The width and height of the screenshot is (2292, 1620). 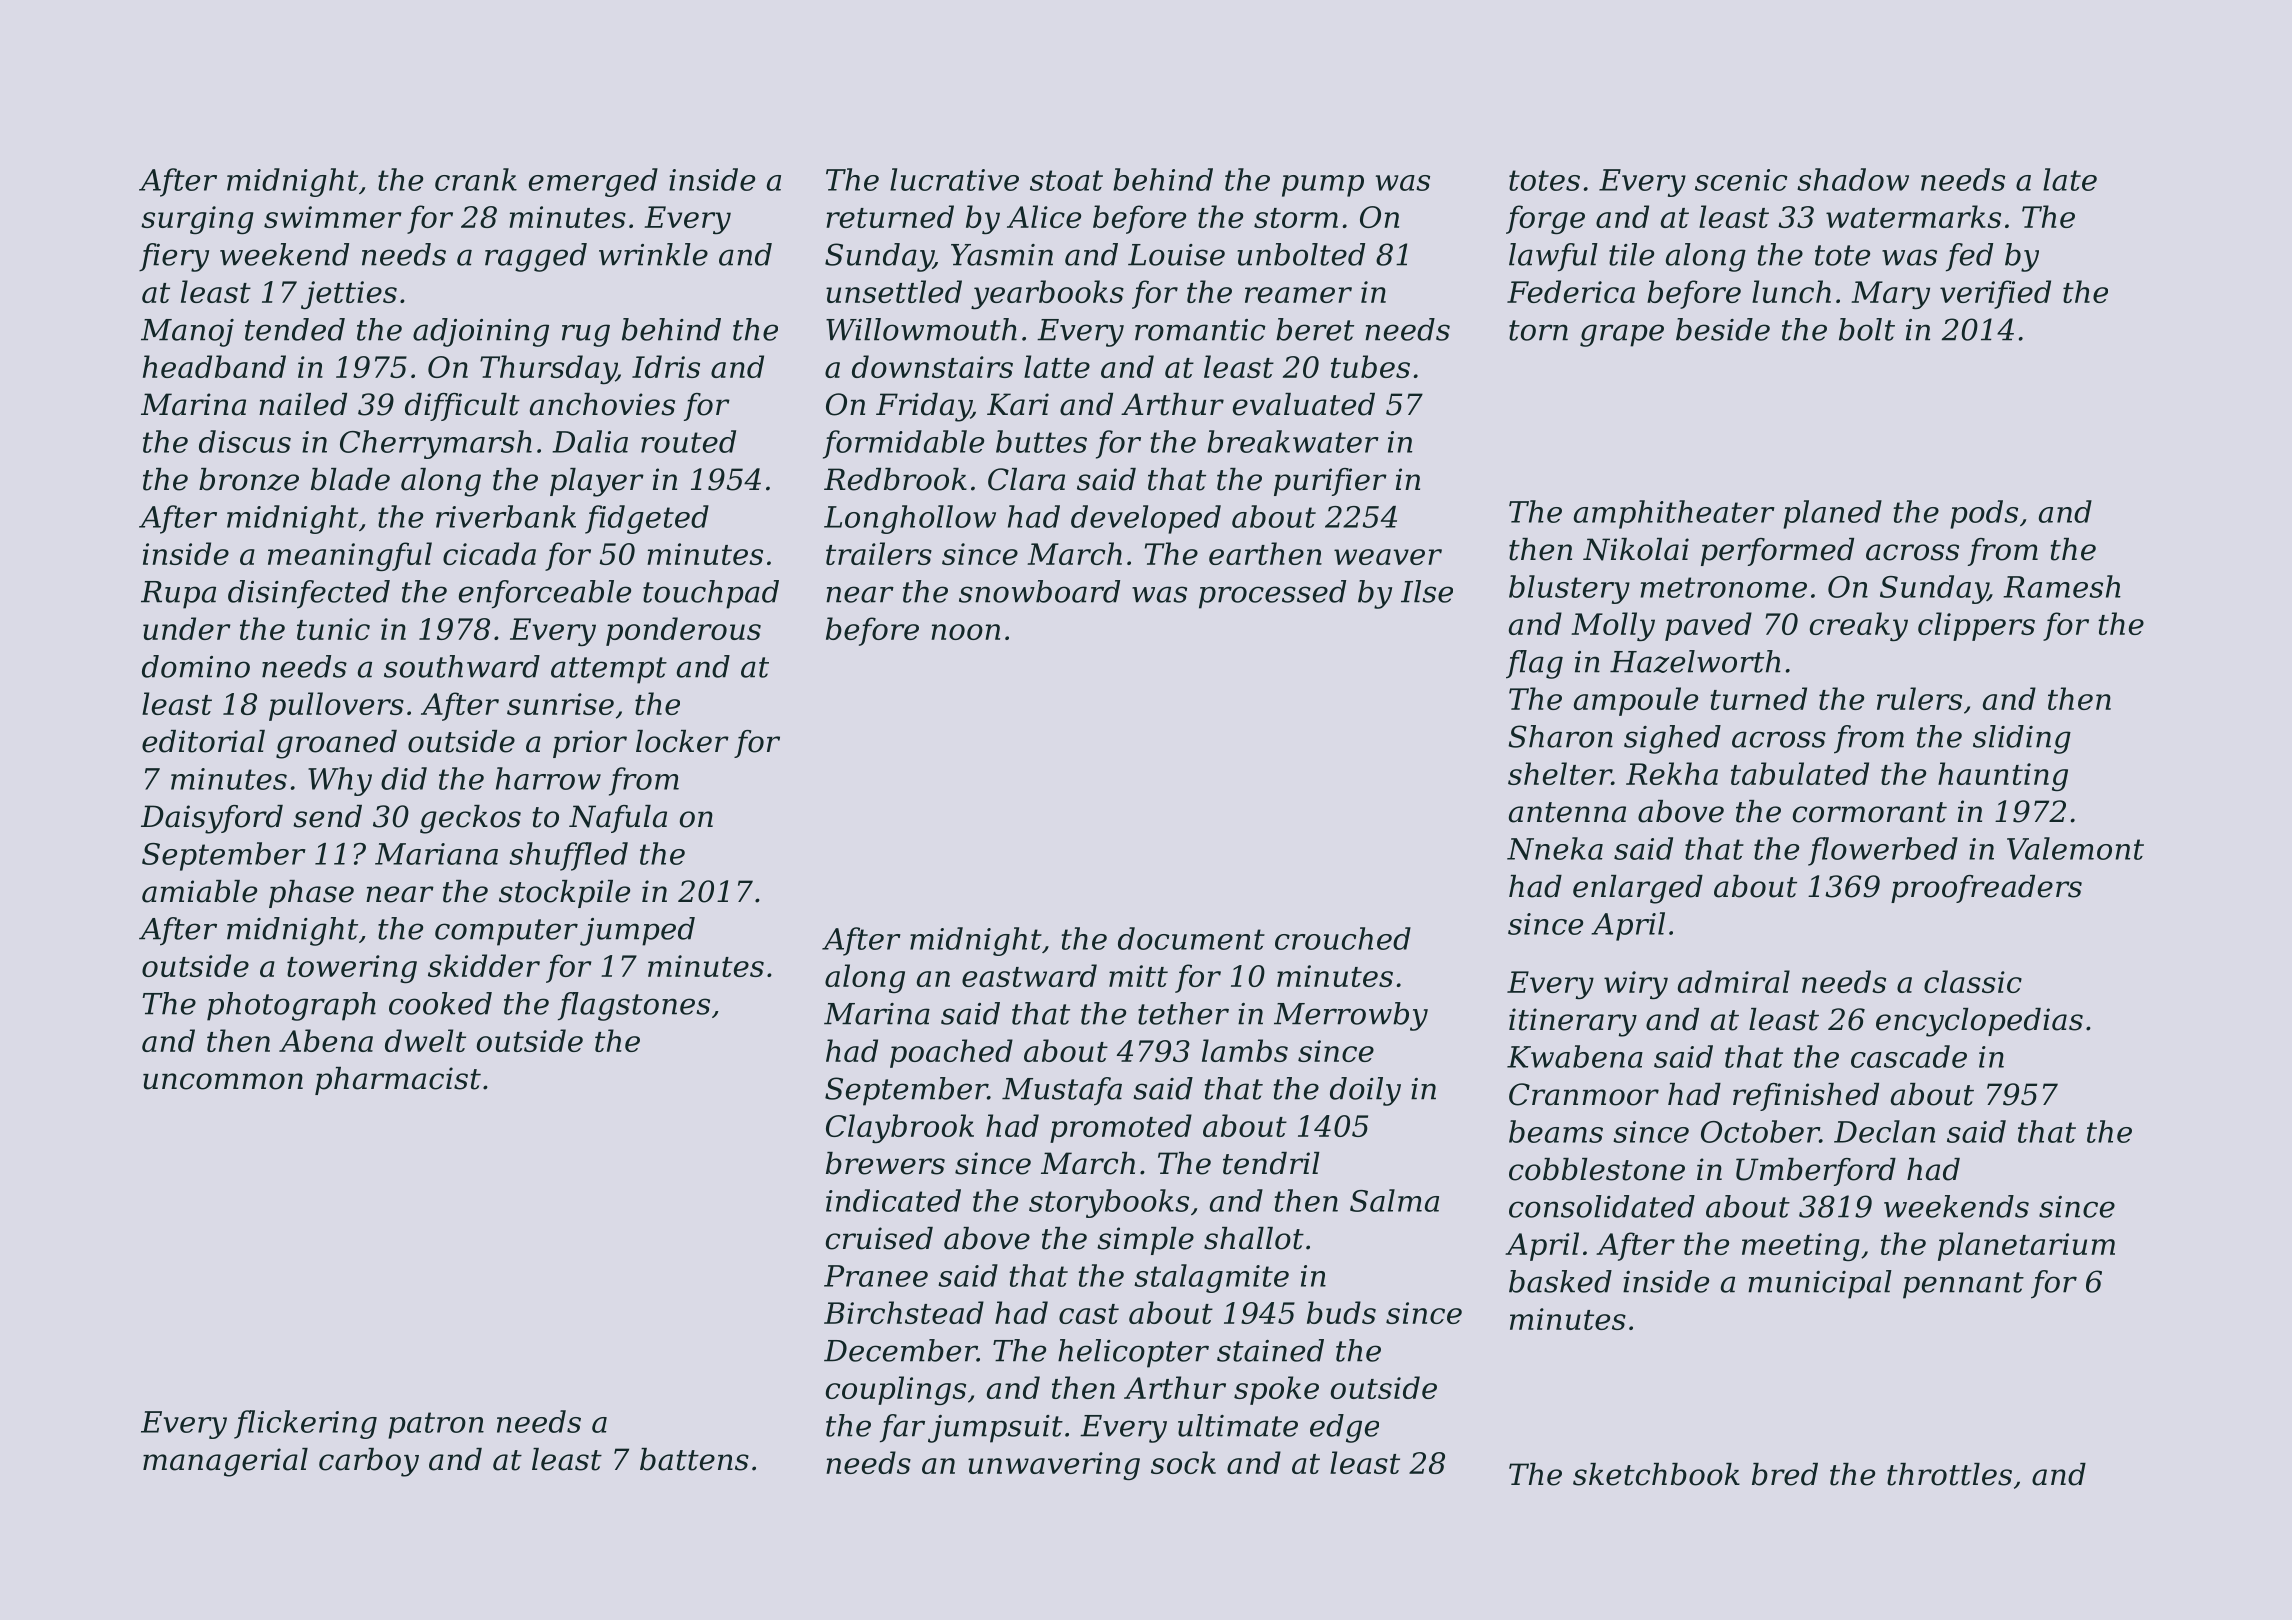 I want to click on crank, so click(x=476, y=179).
